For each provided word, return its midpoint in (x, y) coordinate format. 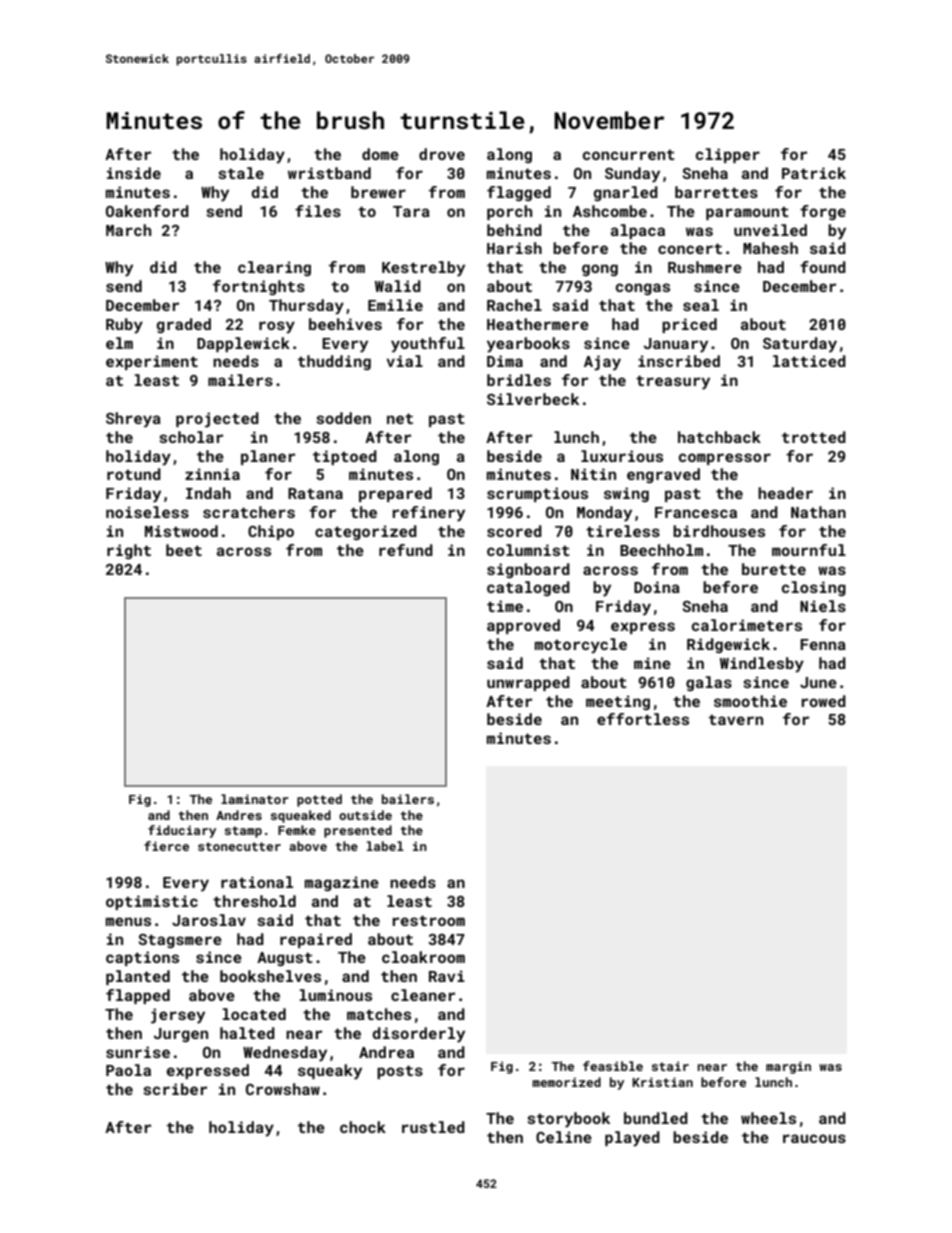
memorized (566, 1082)
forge (823, 212)
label (385, 846)
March (128, 230)
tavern (736, 720)
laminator (255, 799)
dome (380, 154)
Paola (128, 1070)
